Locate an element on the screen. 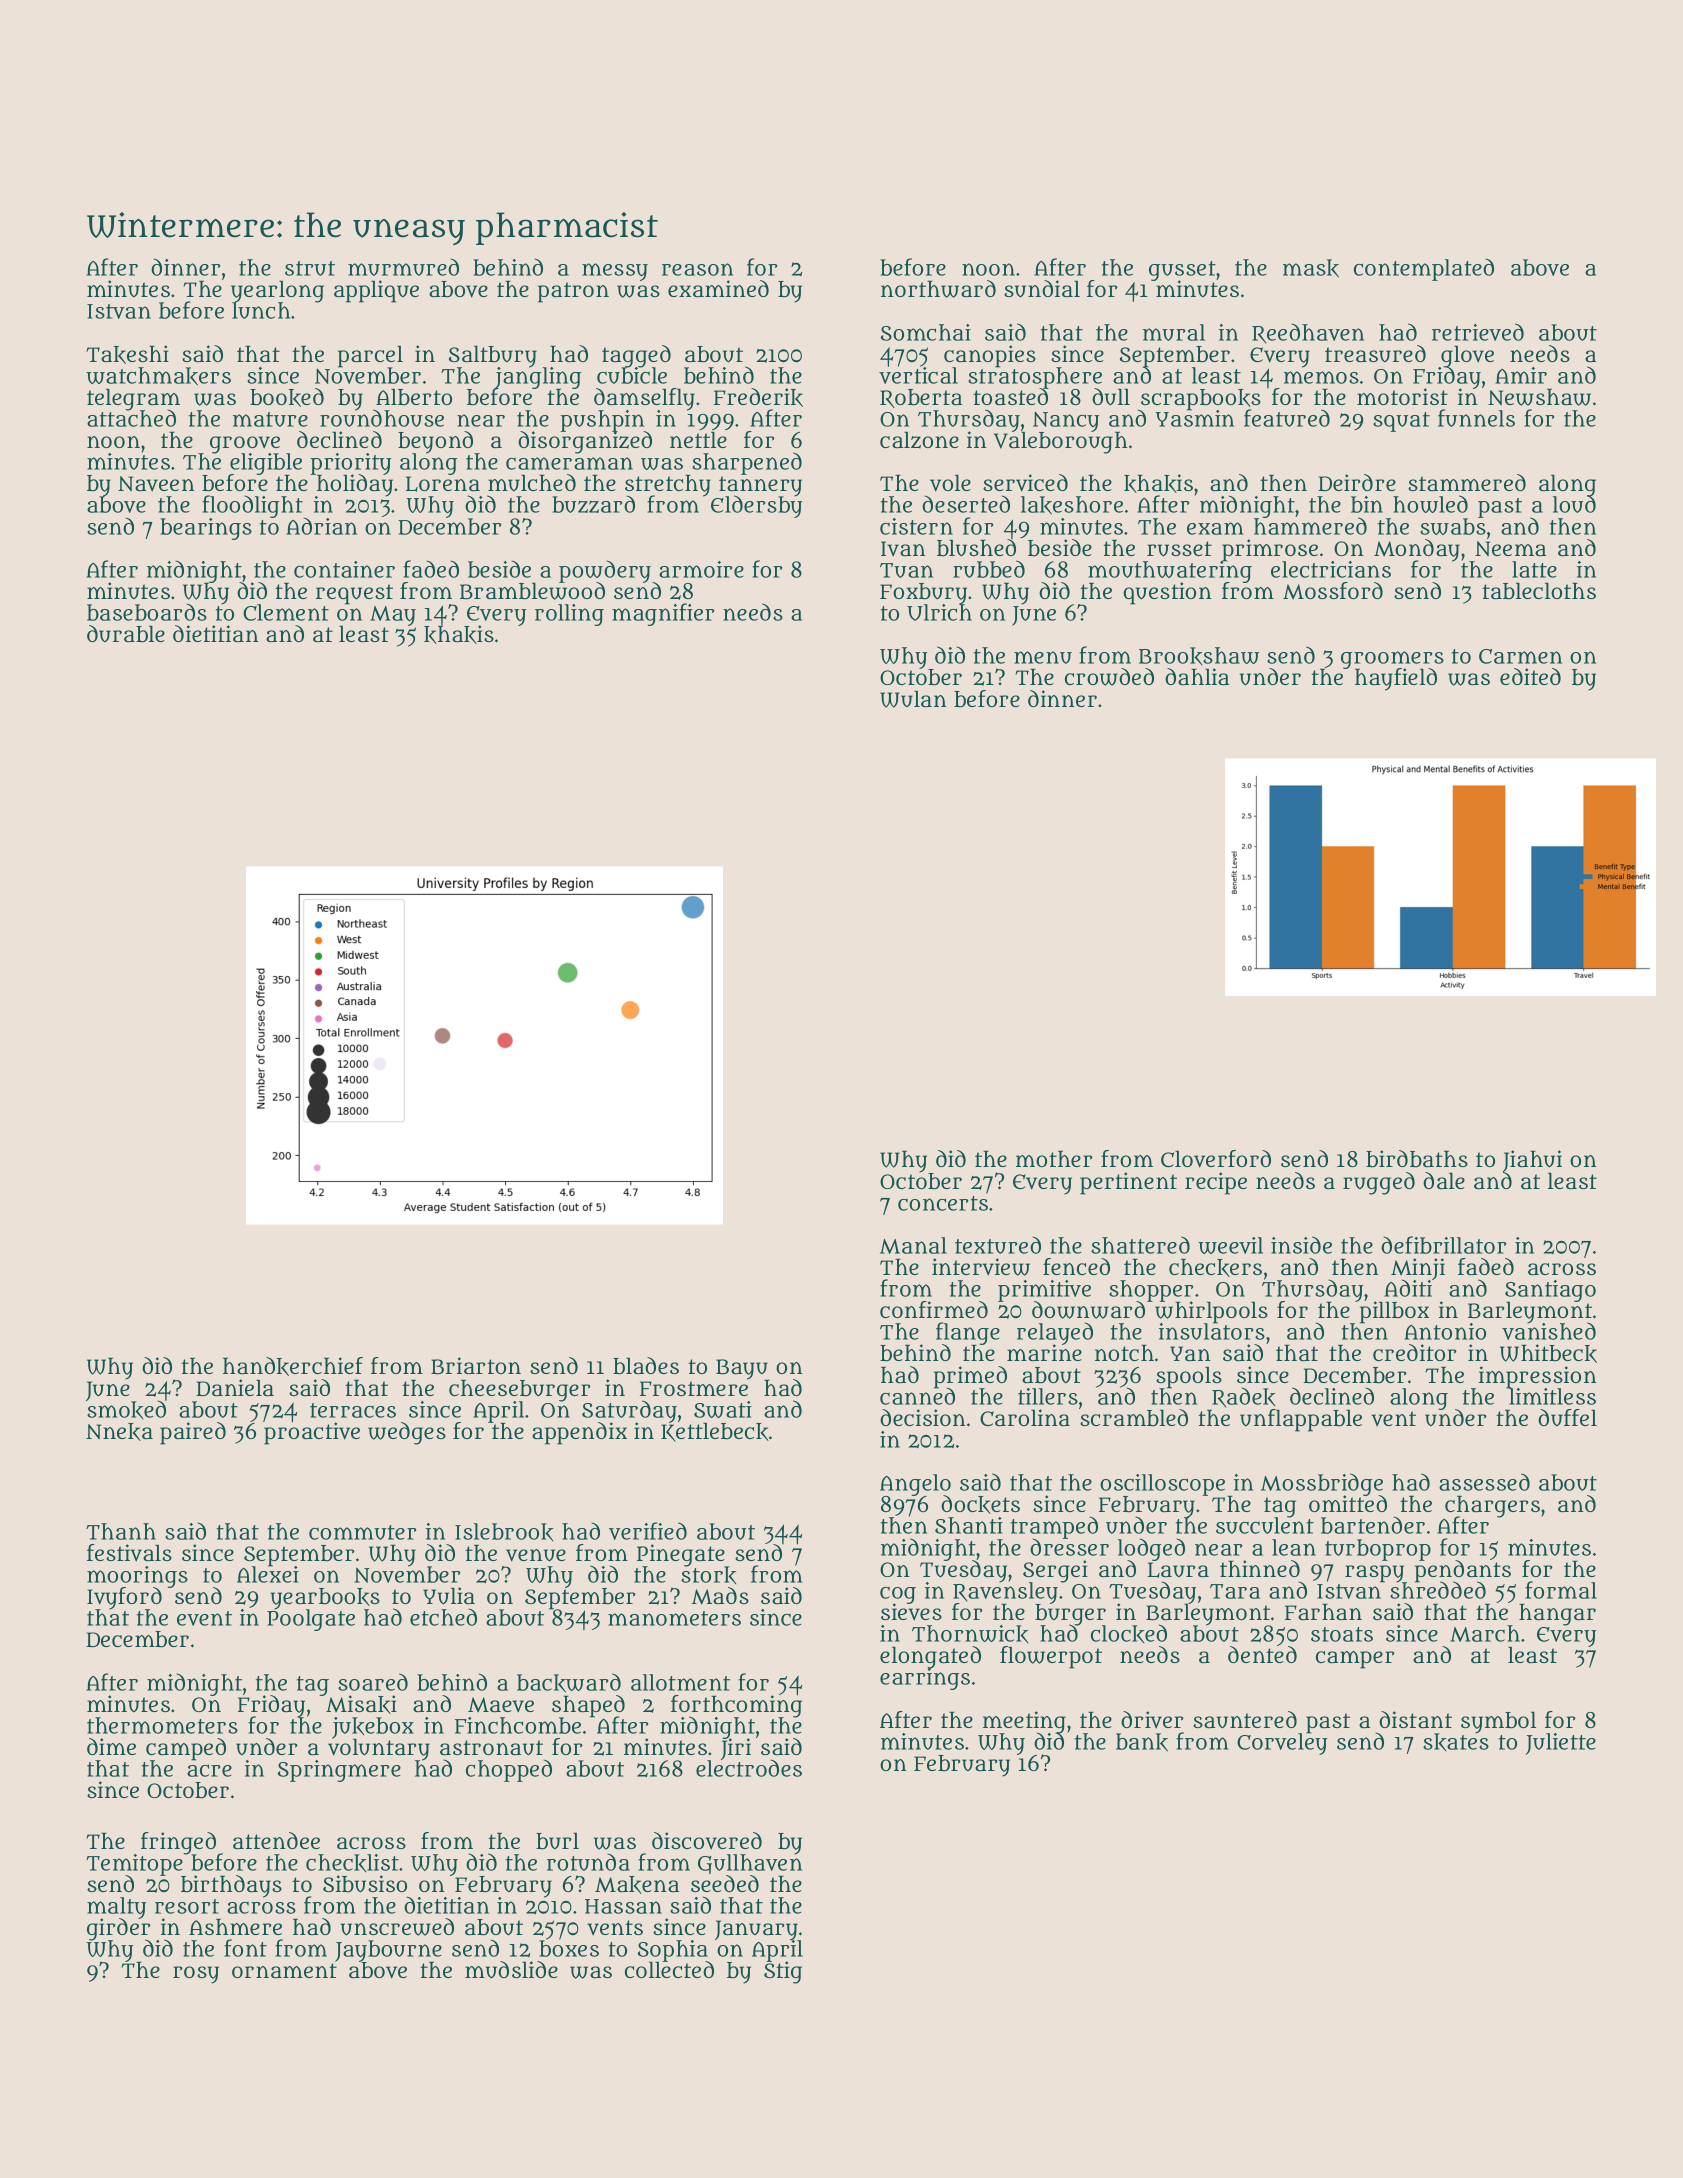 The height and width of the screenshot is (2178, 1683). pendants is located at coordinates (1463, 1571).
